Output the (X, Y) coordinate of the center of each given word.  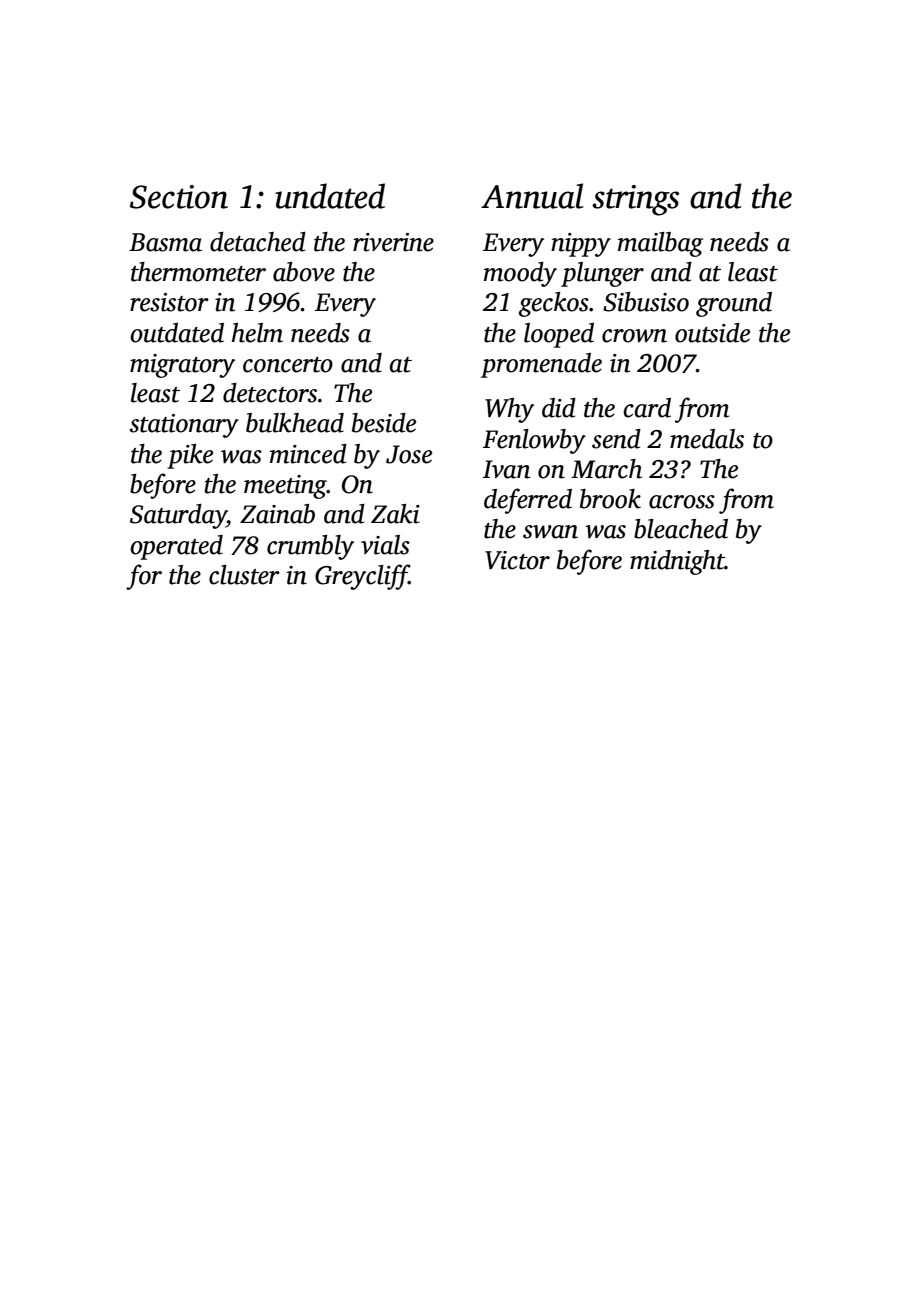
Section (179, 197)
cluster (244, 575)
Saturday (178, 516)
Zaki (395, 514)
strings (635, 200)
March (606, 469)
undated (330, 196)
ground (734, 304)
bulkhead (295, 423)
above (304, 272)
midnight (677, 562)
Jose (409, 454)
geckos (554, 304)
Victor (517, 560)
